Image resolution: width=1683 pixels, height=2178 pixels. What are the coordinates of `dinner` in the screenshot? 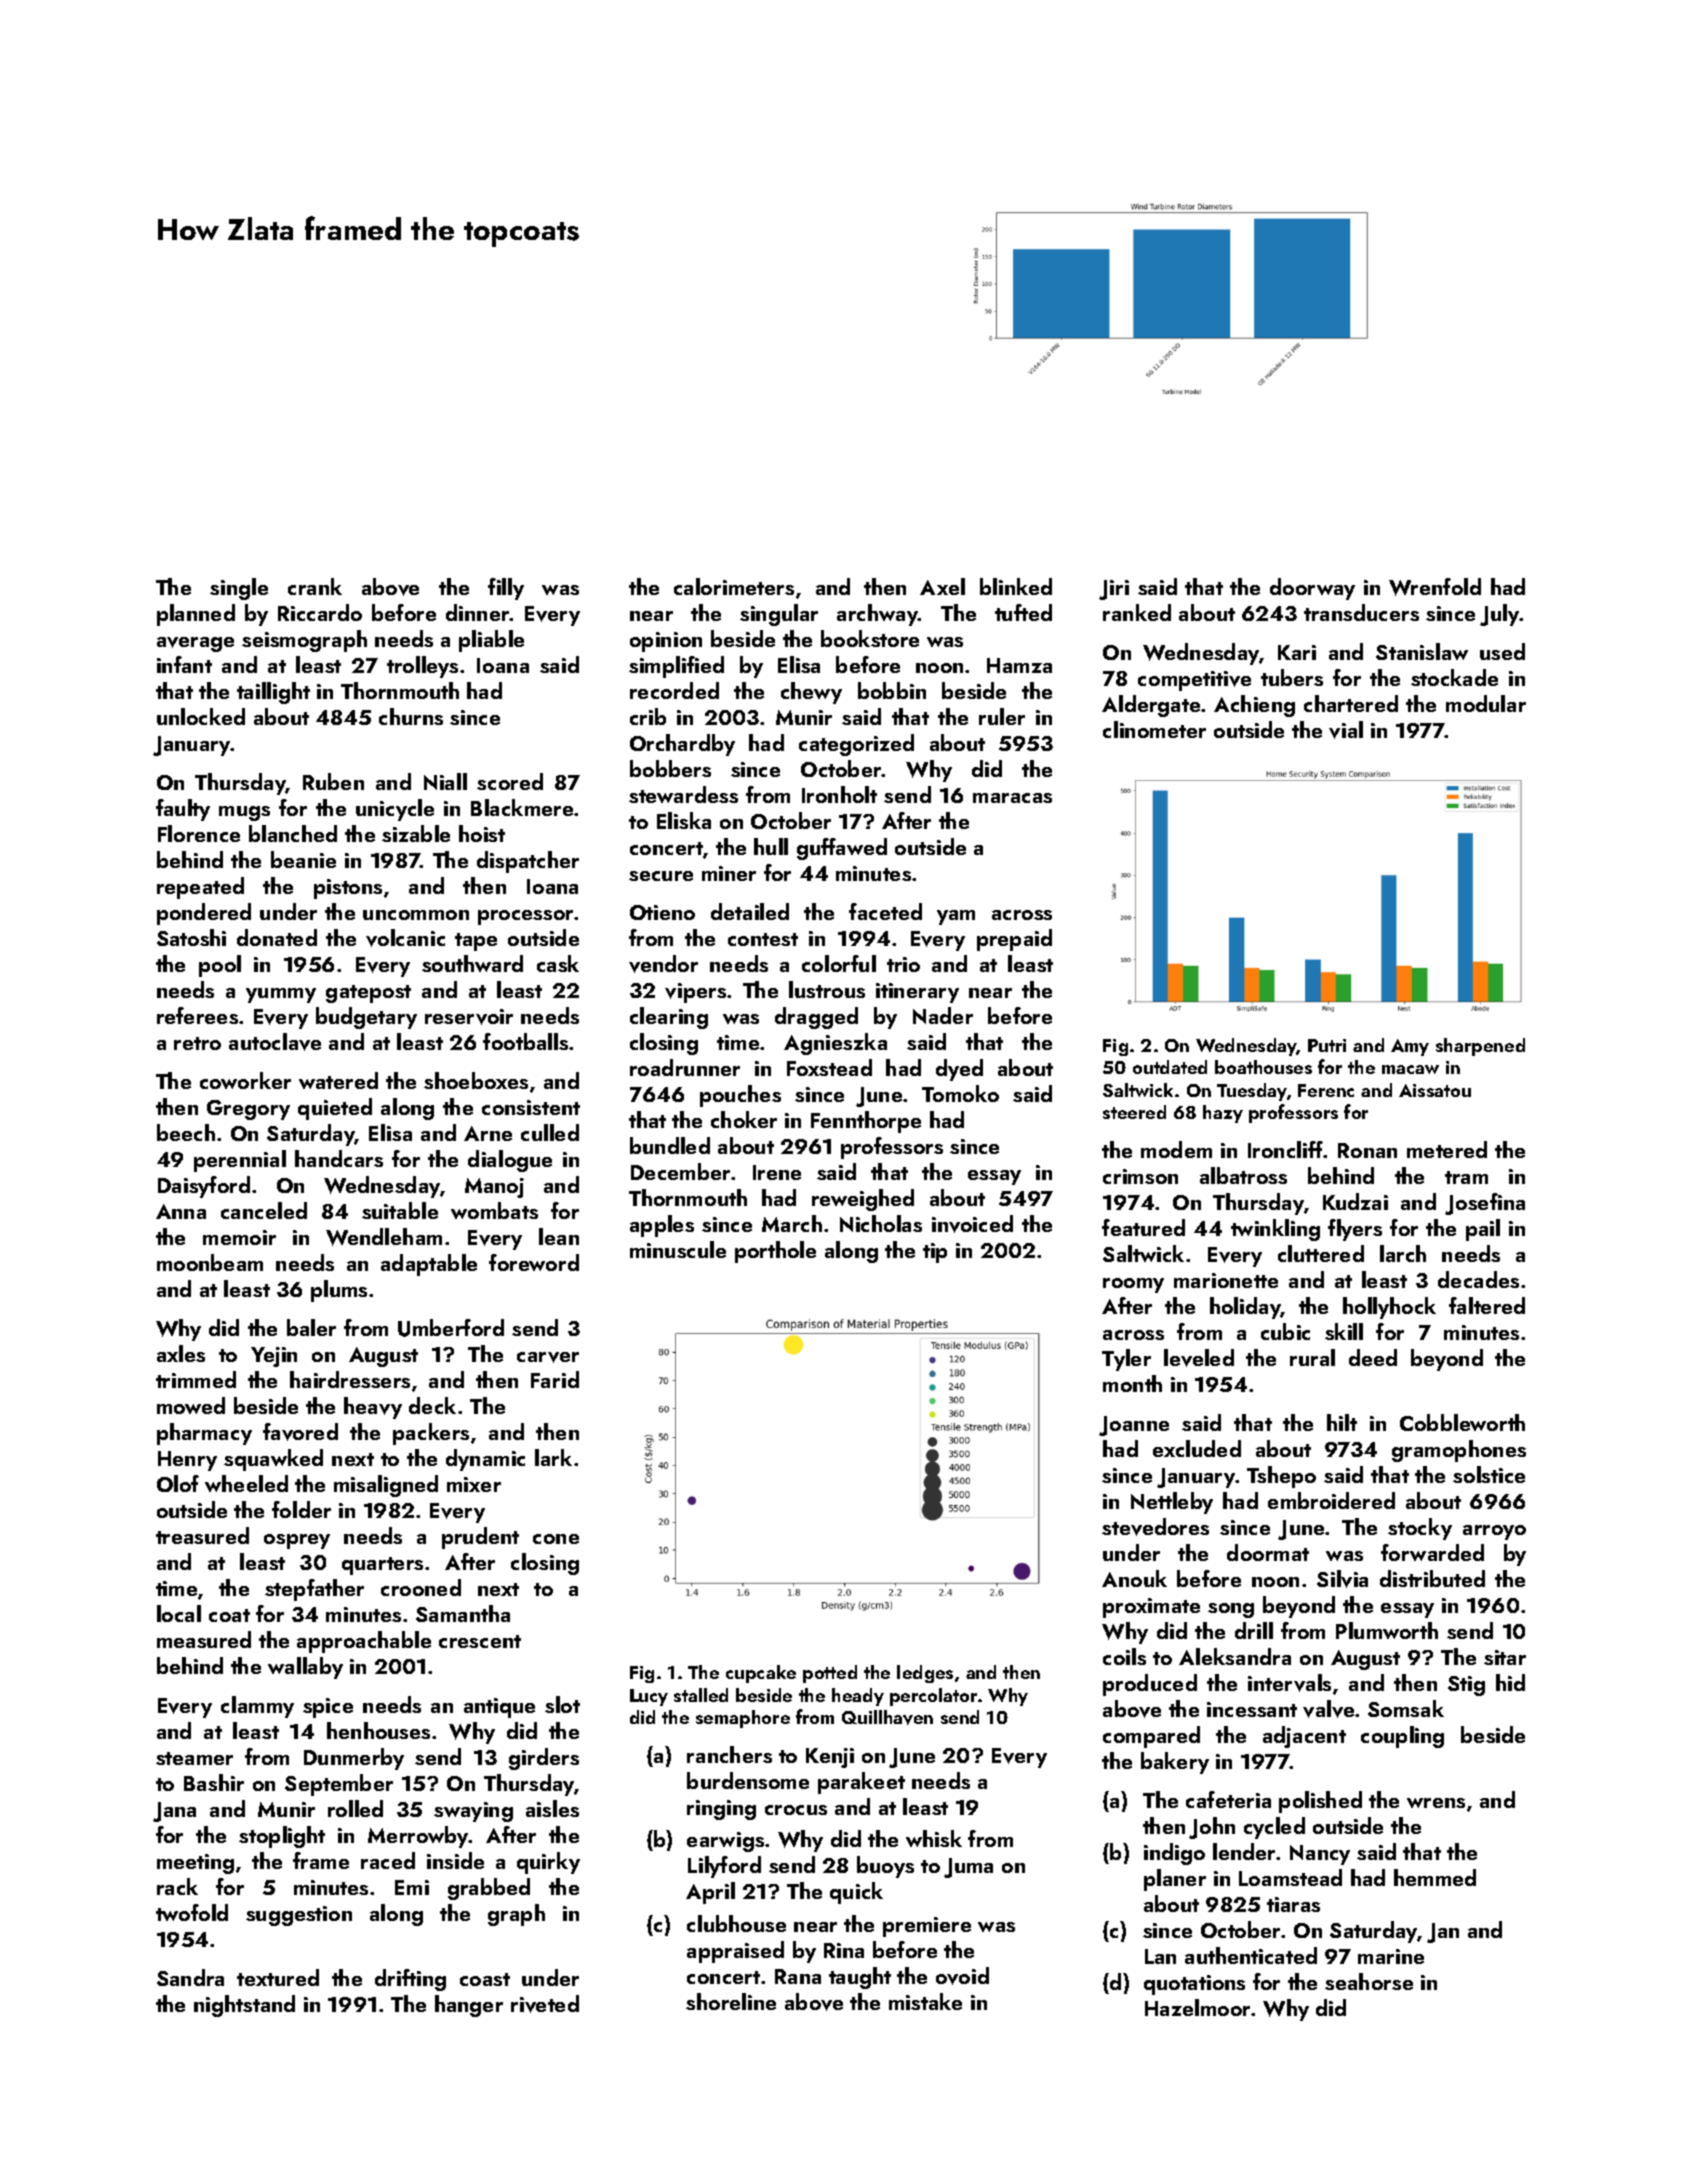 It's located at (478, 612).
